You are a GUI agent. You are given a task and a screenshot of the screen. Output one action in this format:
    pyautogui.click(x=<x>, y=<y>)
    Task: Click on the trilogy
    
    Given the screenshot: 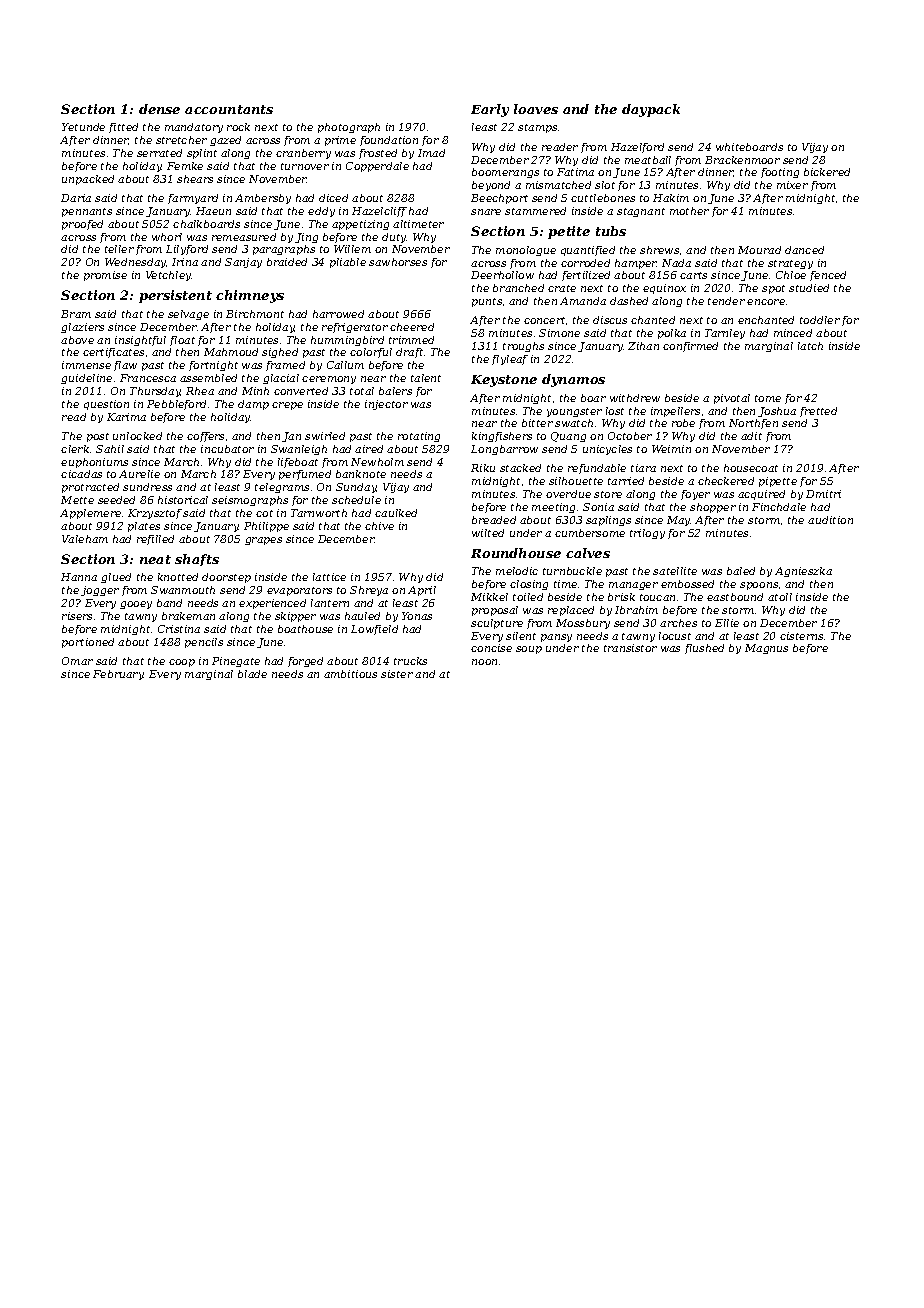 What is the action you would take?
    pyautogui.click(x=647, y=534)
